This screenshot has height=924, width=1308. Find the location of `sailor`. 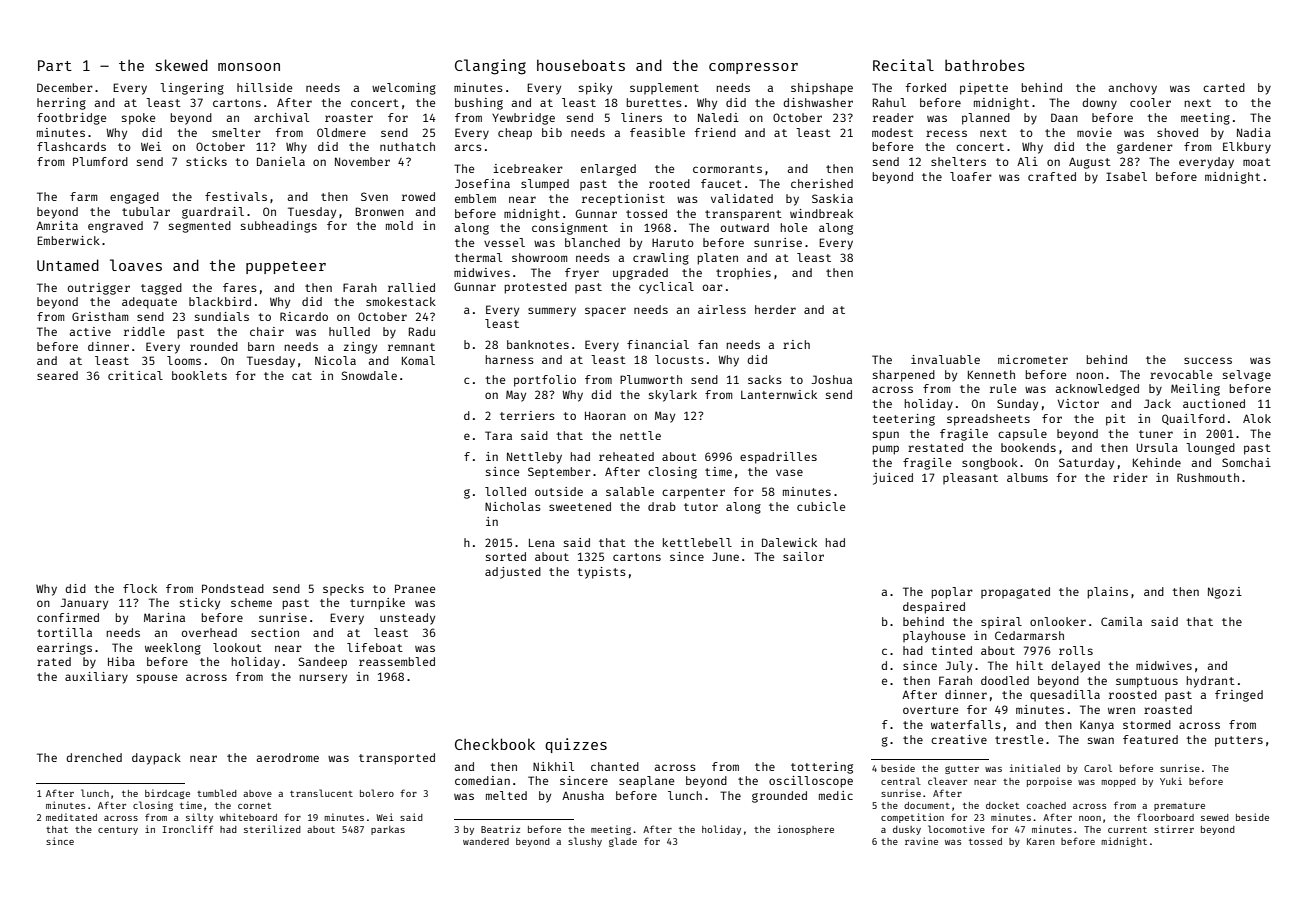

sailor is located at coordinates (803, 556).
